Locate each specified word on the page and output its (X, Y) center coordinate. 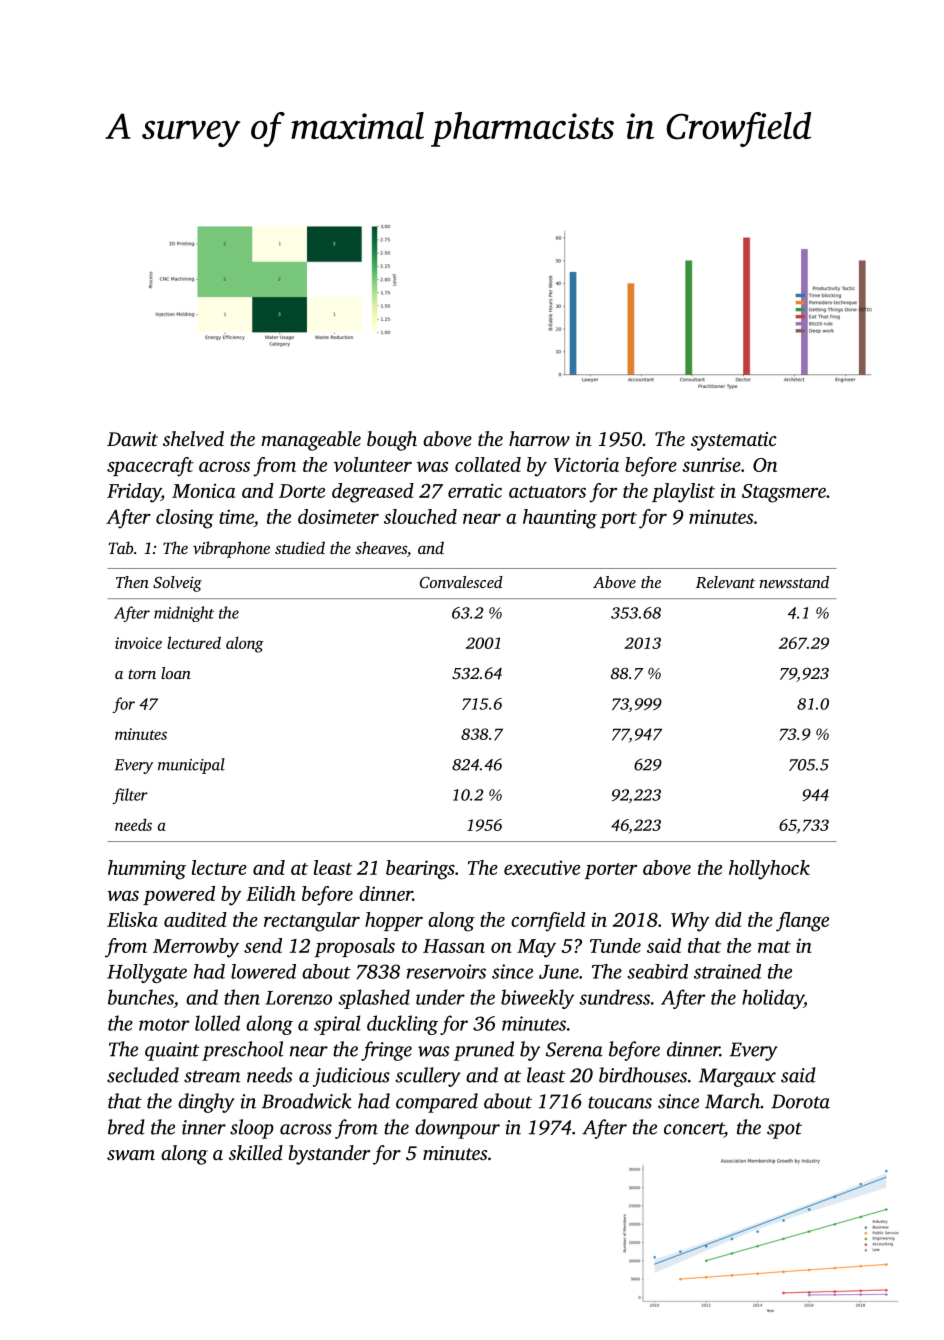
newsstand (794, 582)
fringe (386, 1051)
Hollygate (147, 973)
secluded (143, 1075)
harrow (539, 439)
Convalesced (461, 582)
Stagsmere (784, 493)
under (440, 997)
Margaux (737, 1077)
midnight (184, 614)
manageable (311, 441)
